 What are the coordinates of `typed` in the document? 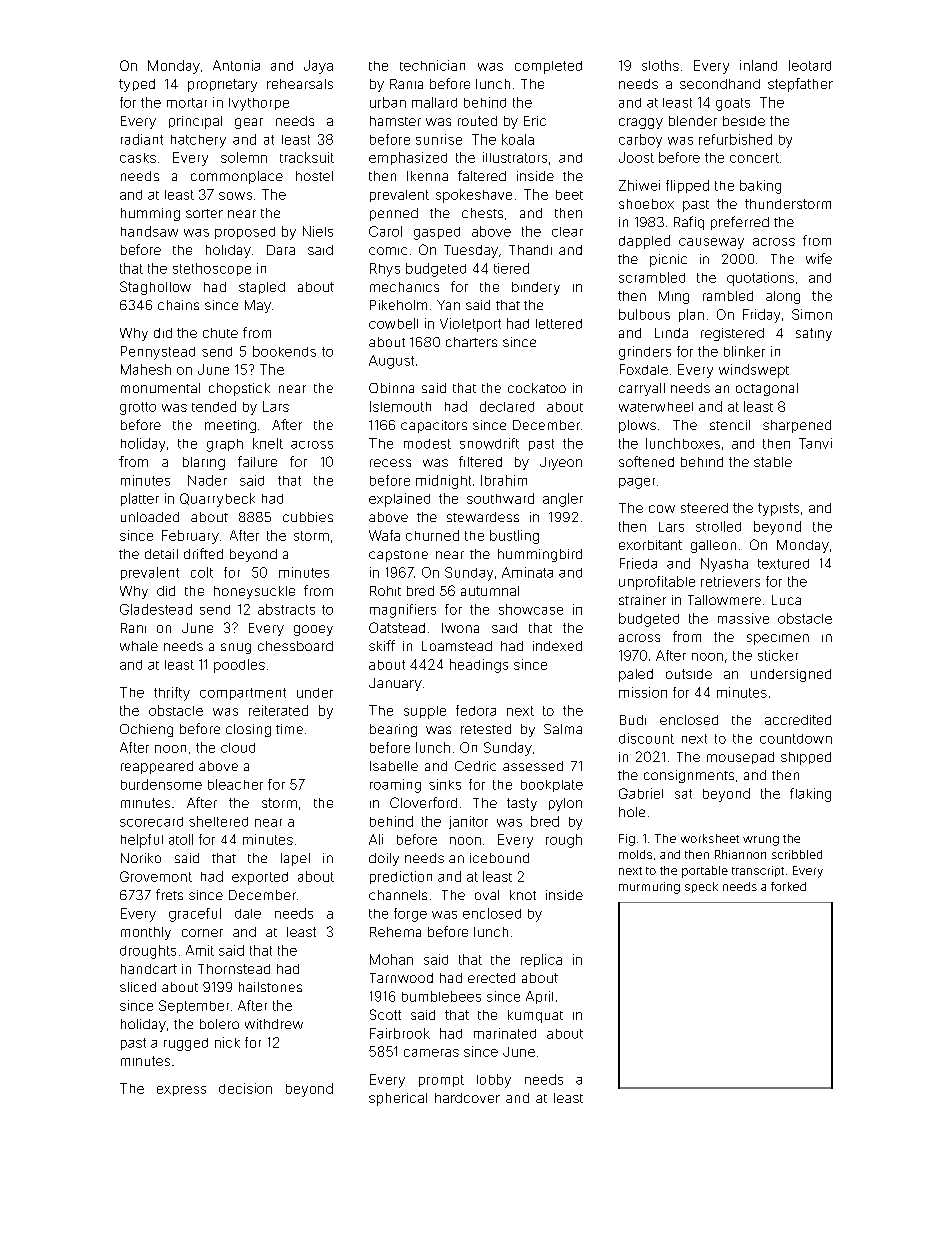 It's located at (137, 85).
